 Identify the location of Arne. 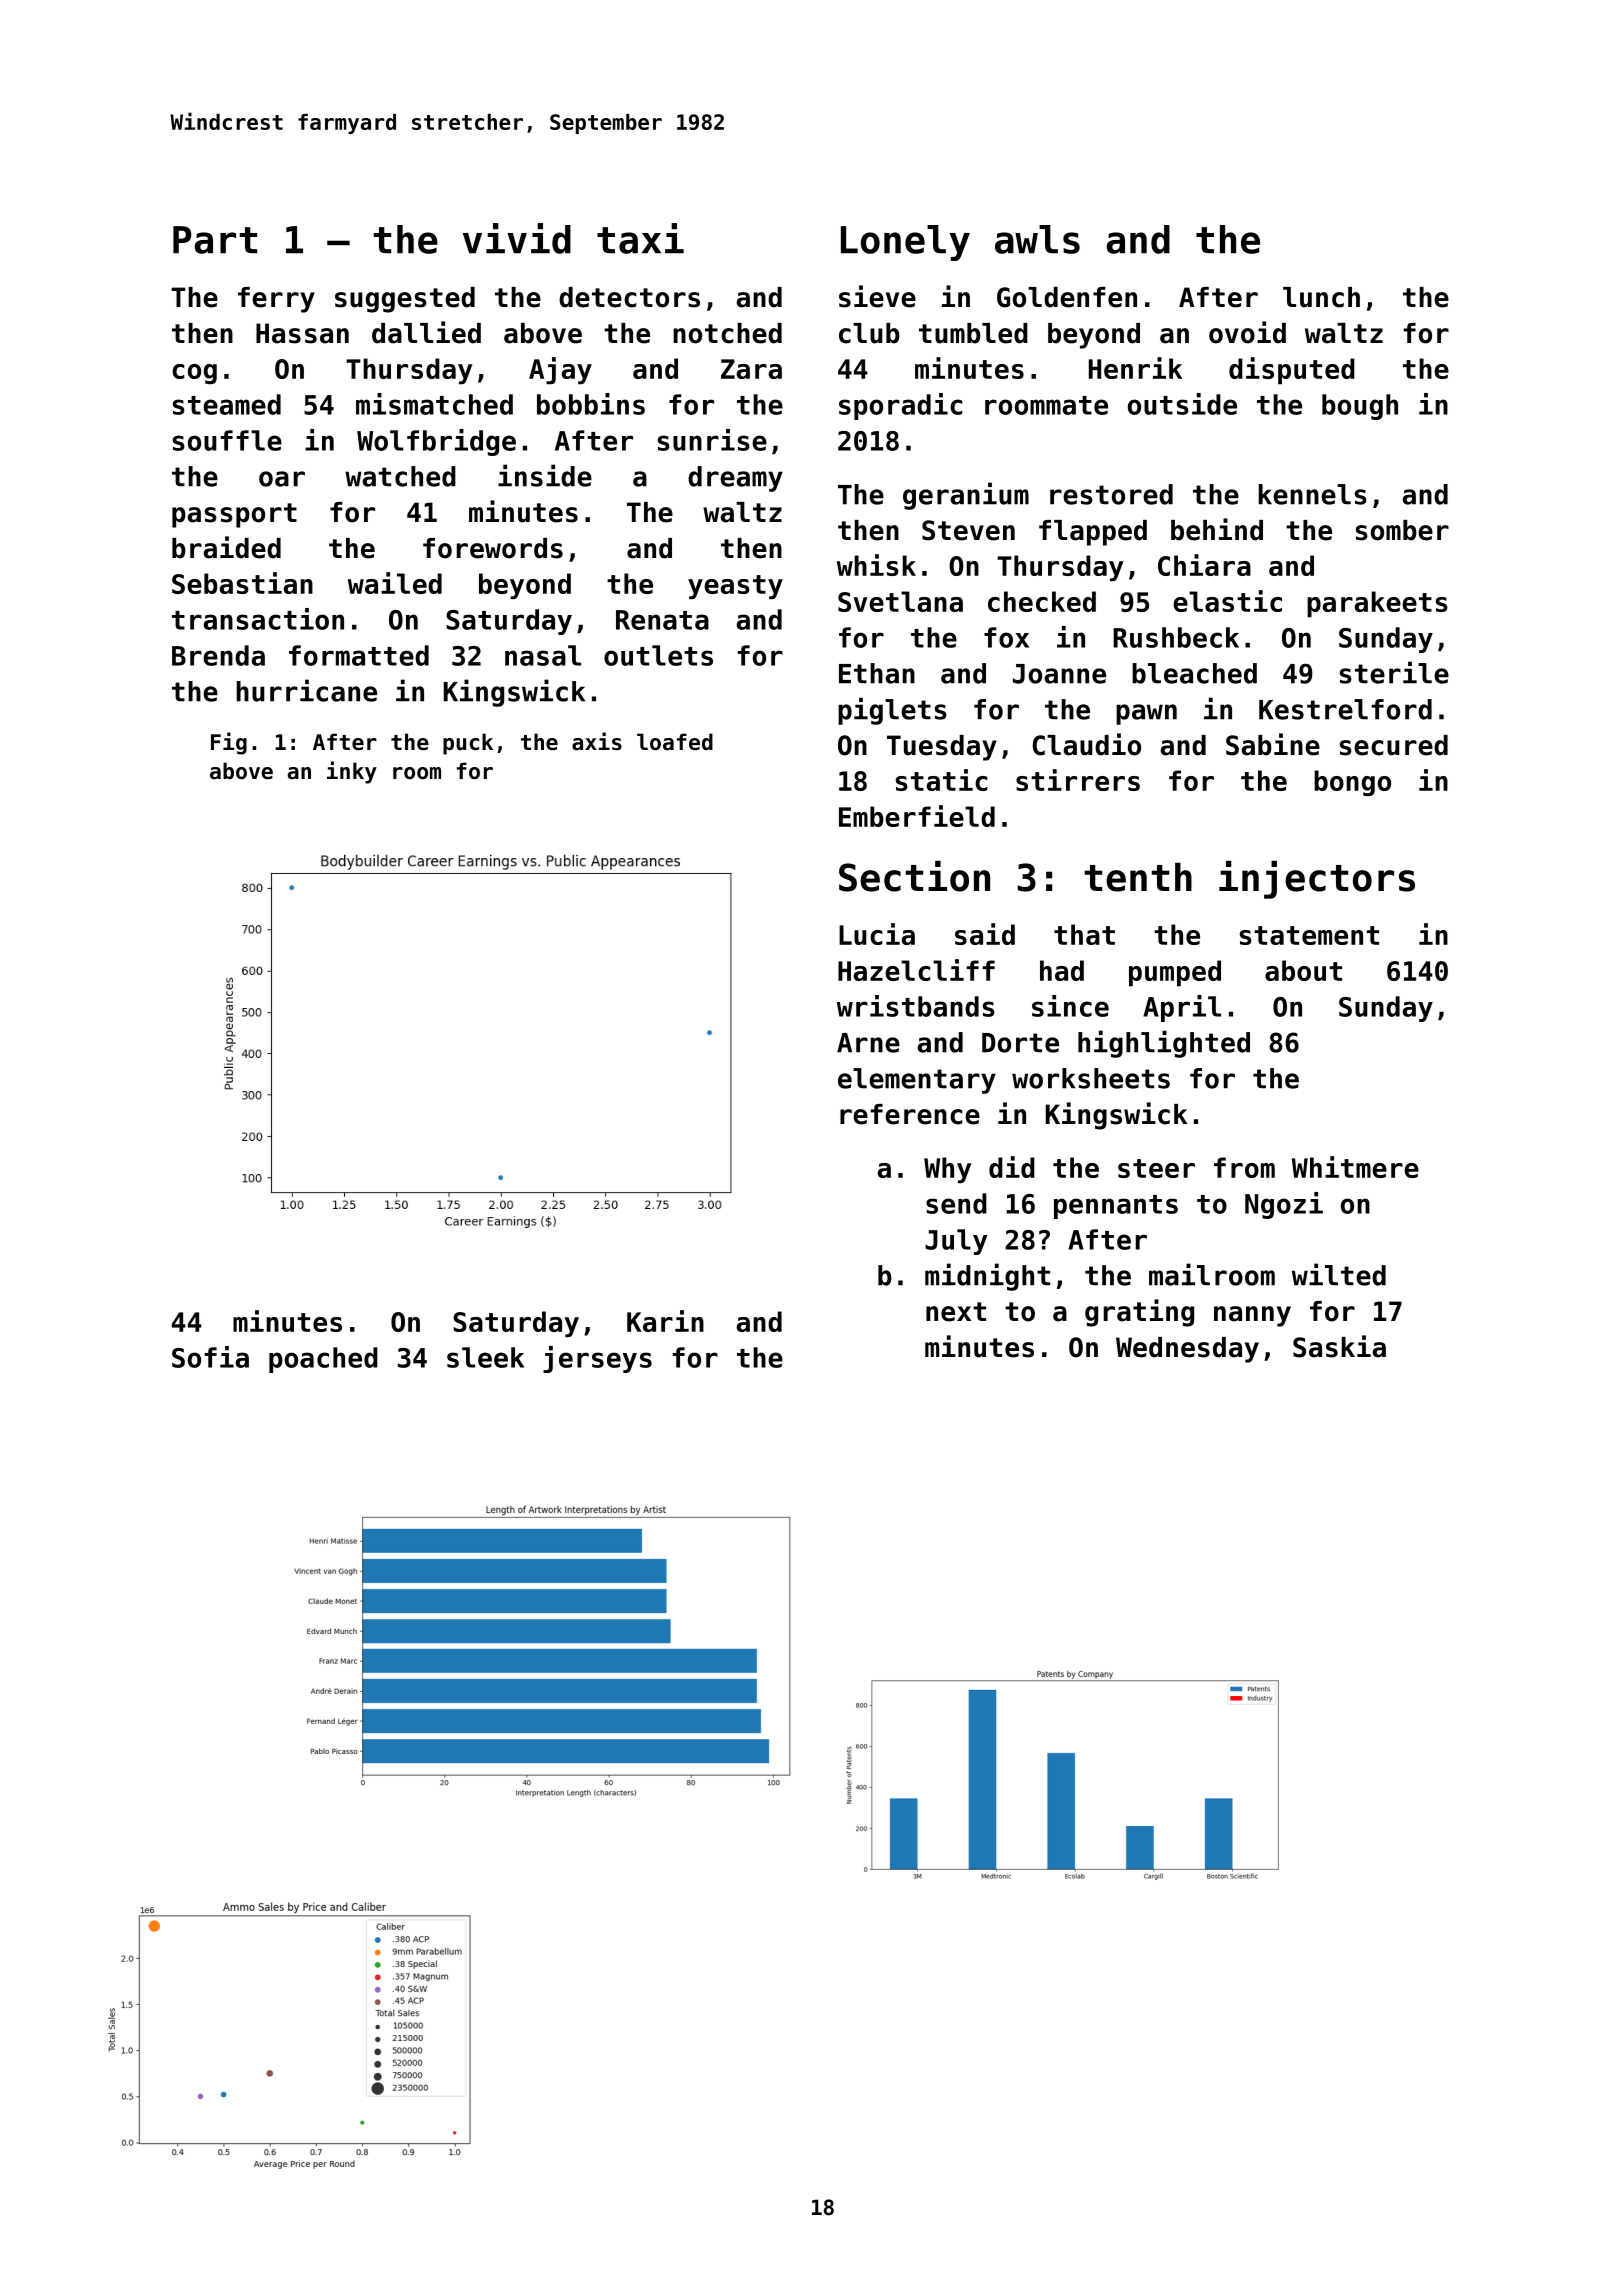
(868, 1043).
